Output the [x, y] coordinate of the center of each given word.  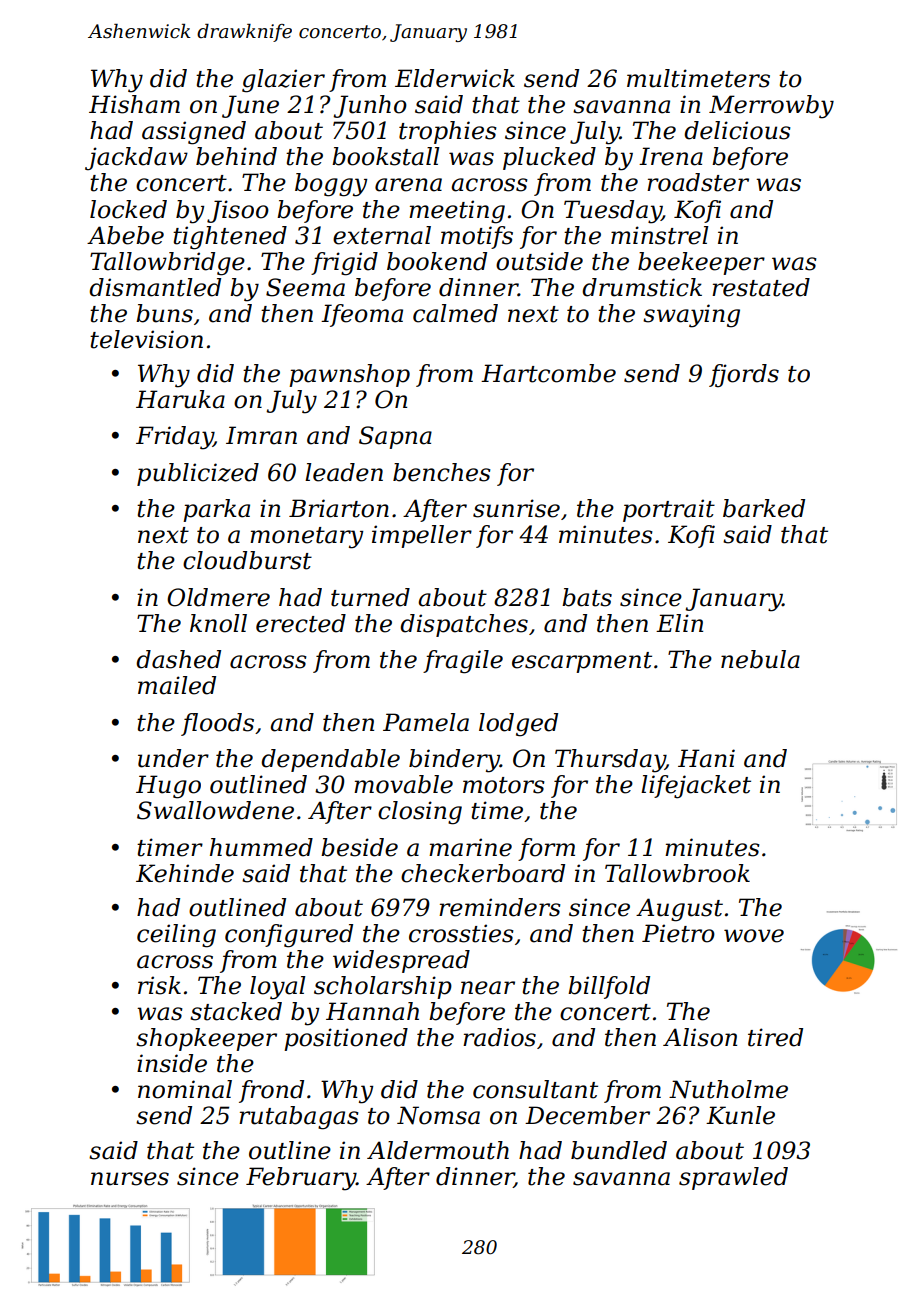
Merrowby [771, 107]
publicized [198, 474]
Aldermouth [438, 1150]
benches [442, 472]
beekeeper [701, 263]
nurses [130, 1179]
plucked [549, 158]
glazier [283, 81]
